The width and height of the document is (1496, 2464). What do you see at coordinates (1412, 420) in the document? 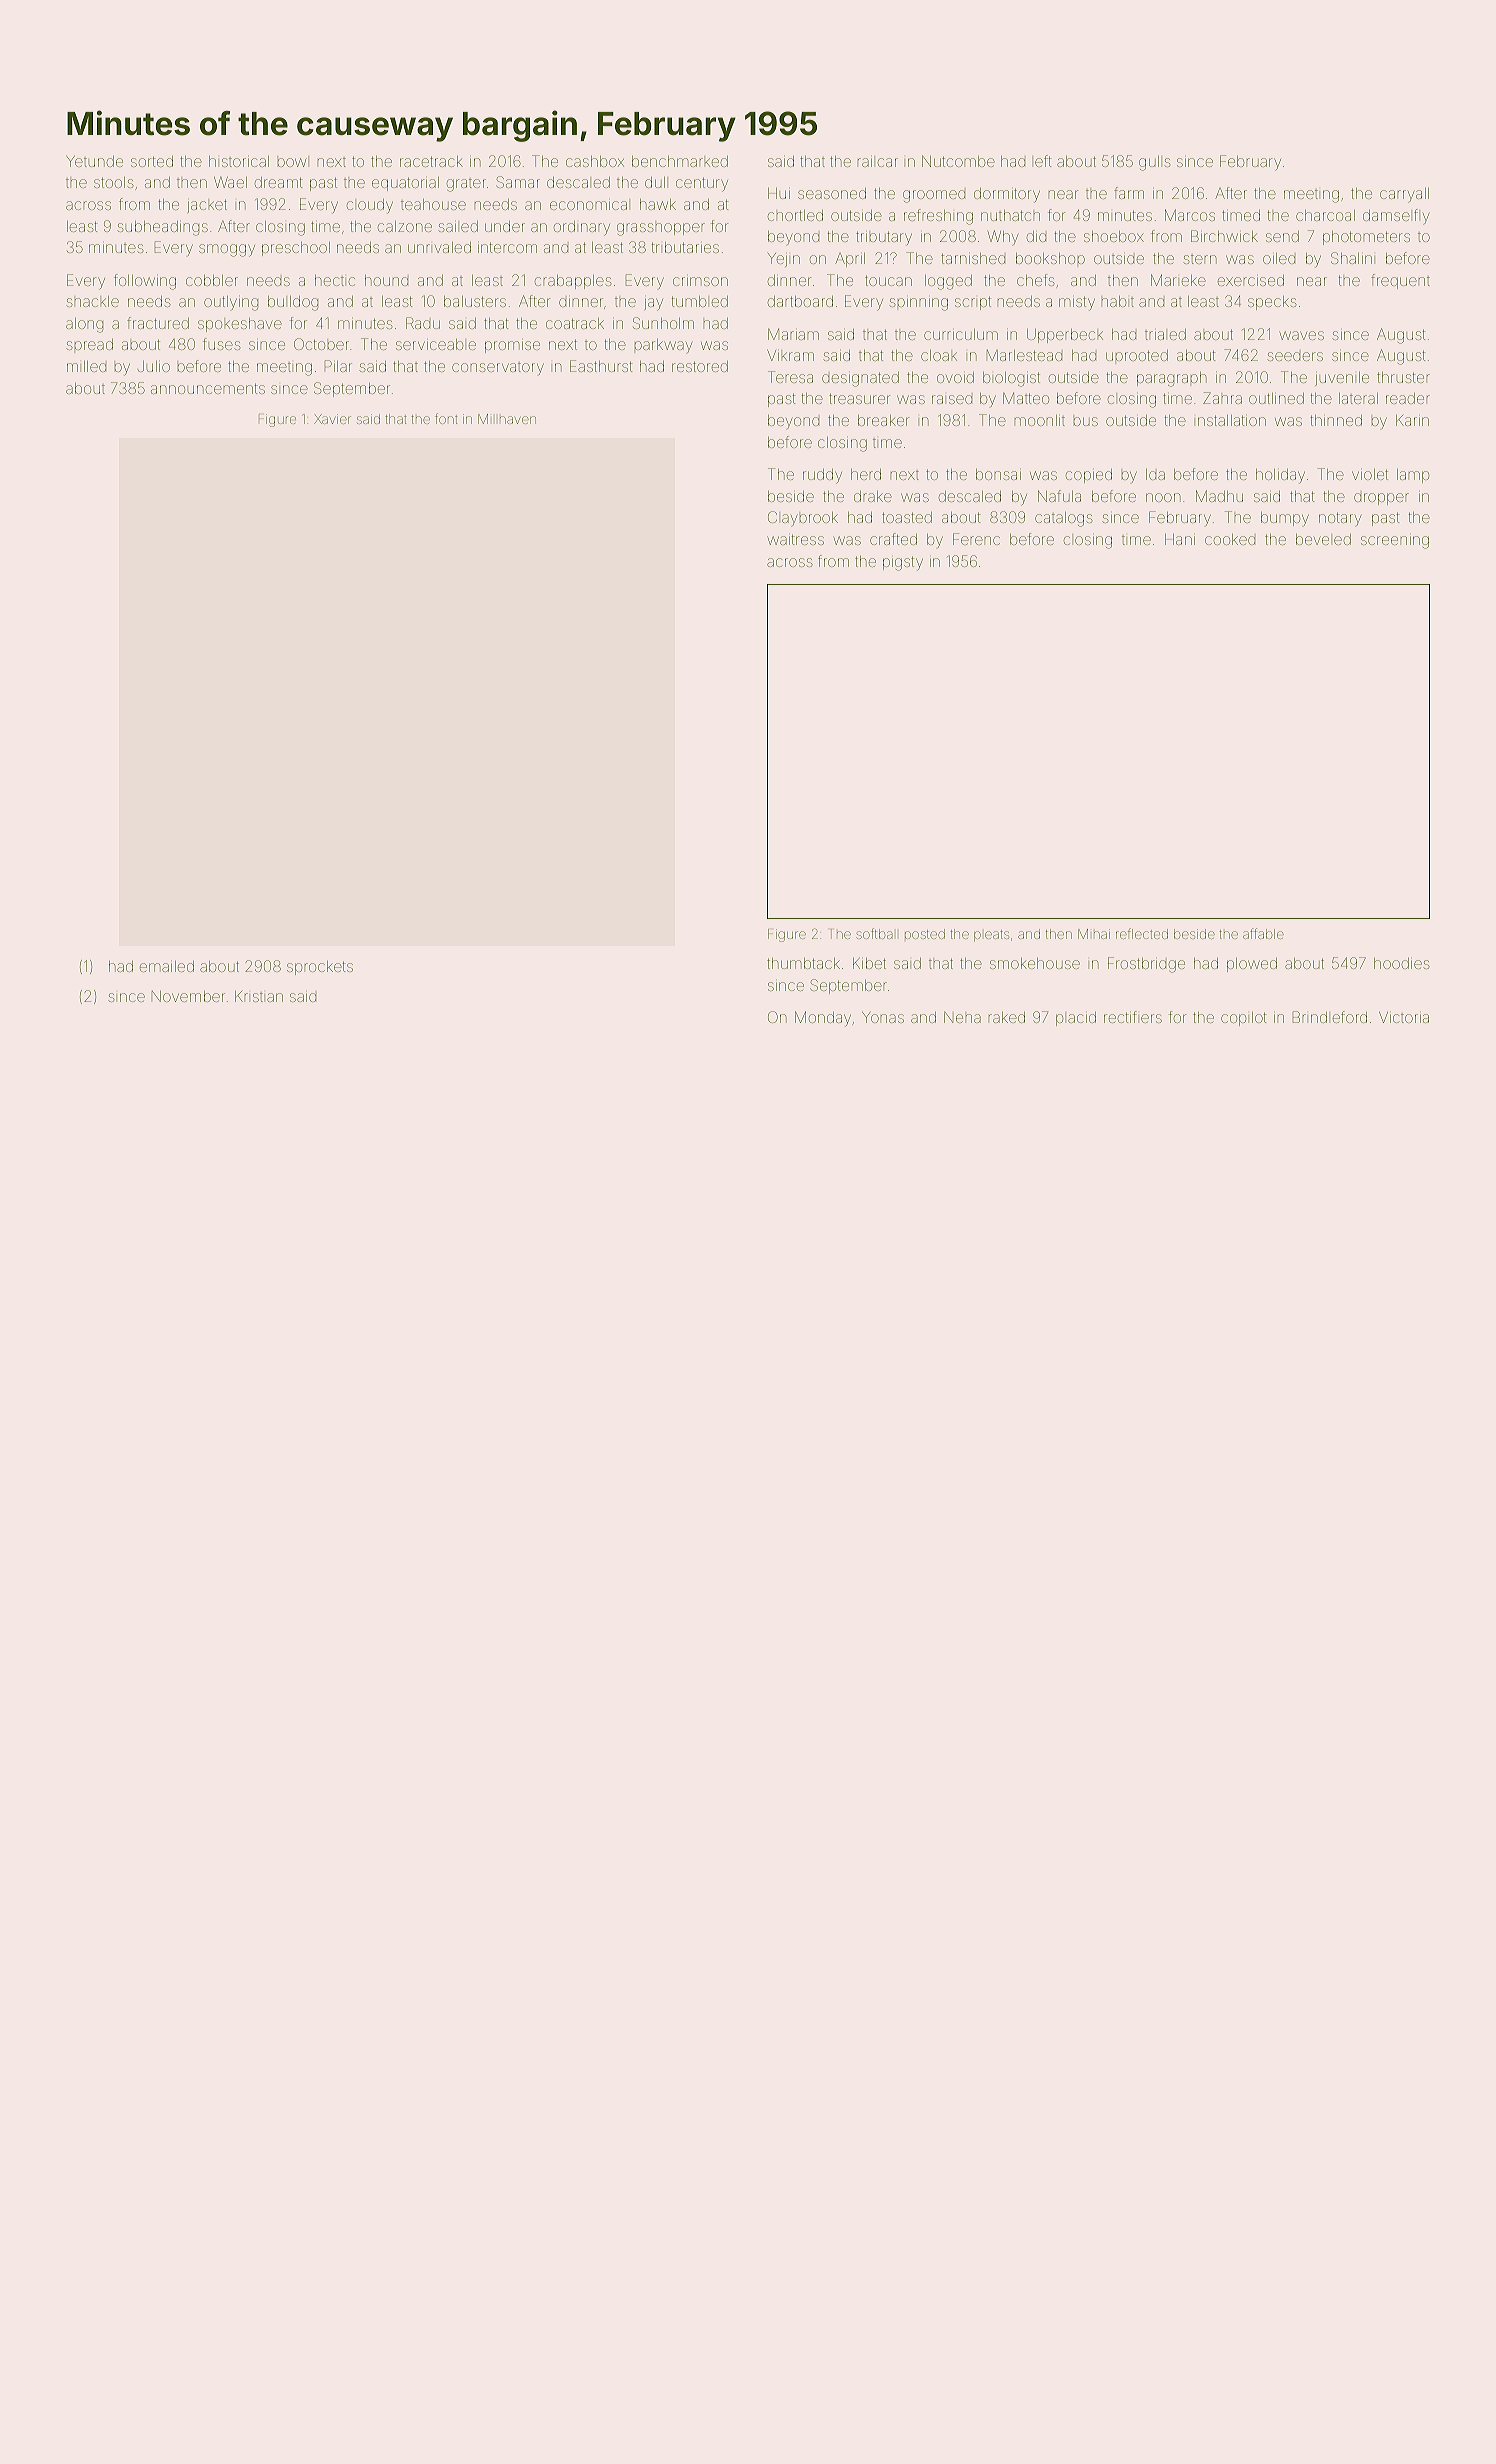
I see `Karin` at bounding box center [1412, 420].
